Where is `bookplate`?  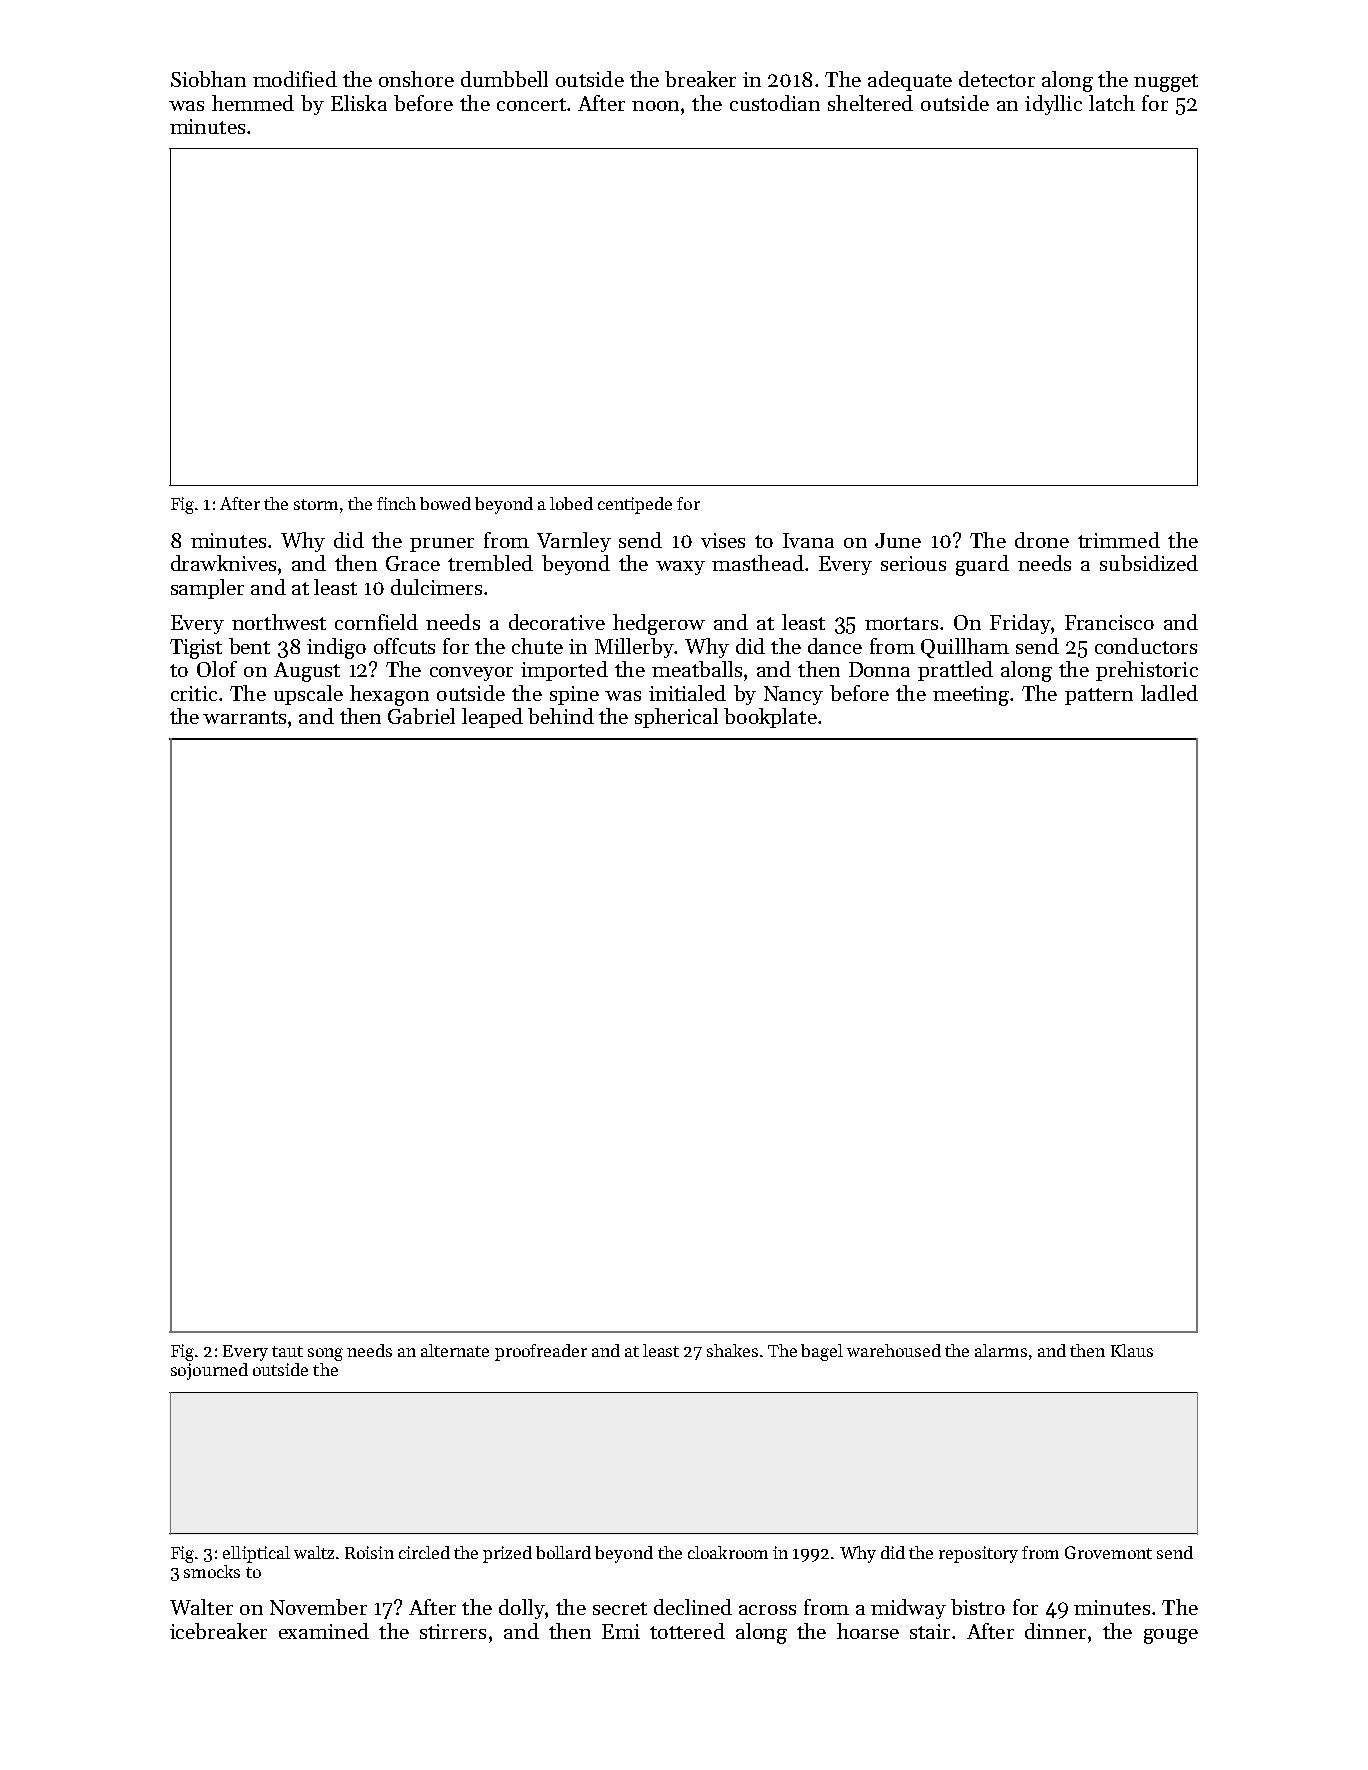 bookplate is located at coordinates (770, 718).
